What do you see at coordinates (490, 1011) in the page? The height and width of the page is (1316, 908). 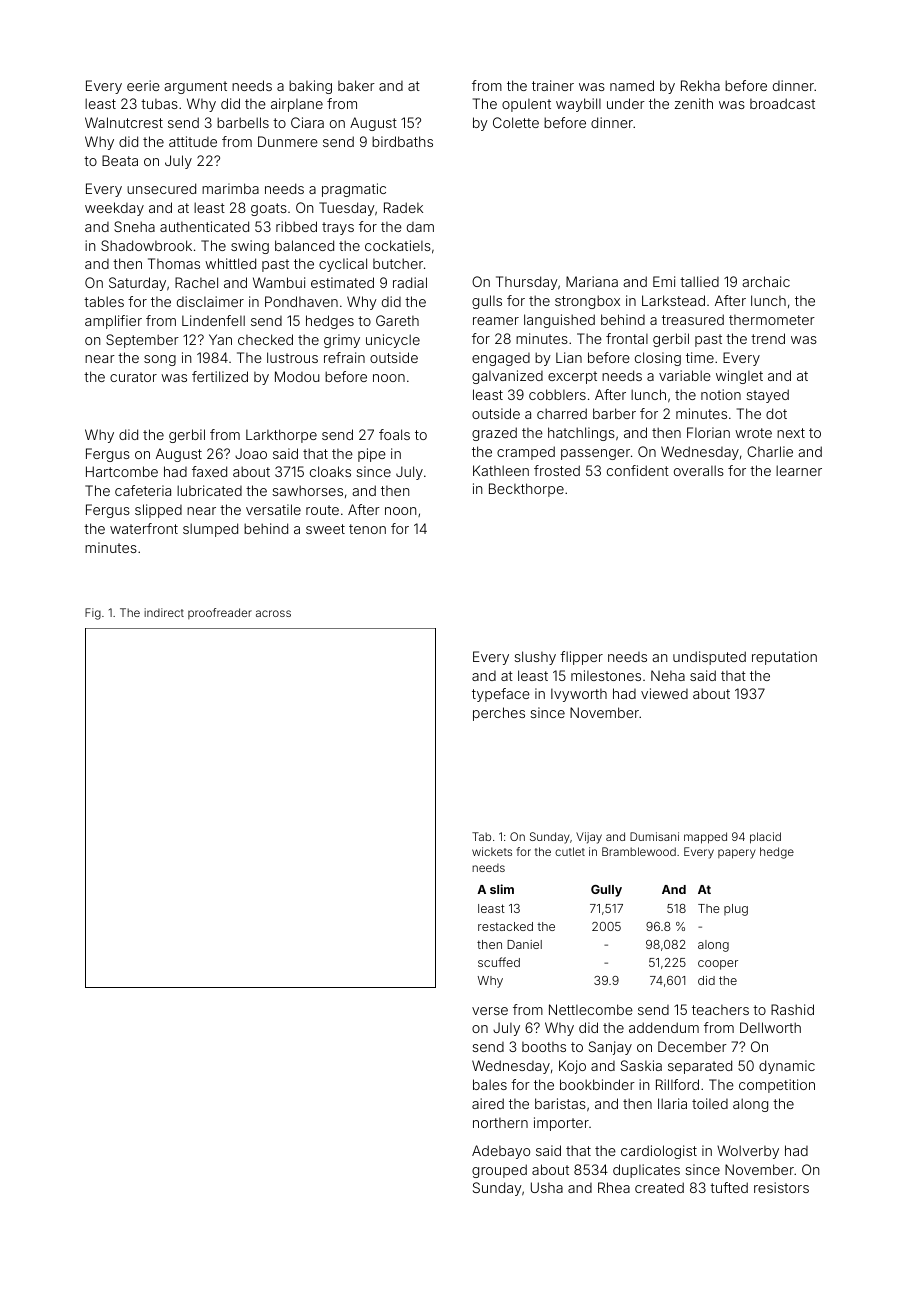 I see `verse` at bounding box center [490, 1011].
